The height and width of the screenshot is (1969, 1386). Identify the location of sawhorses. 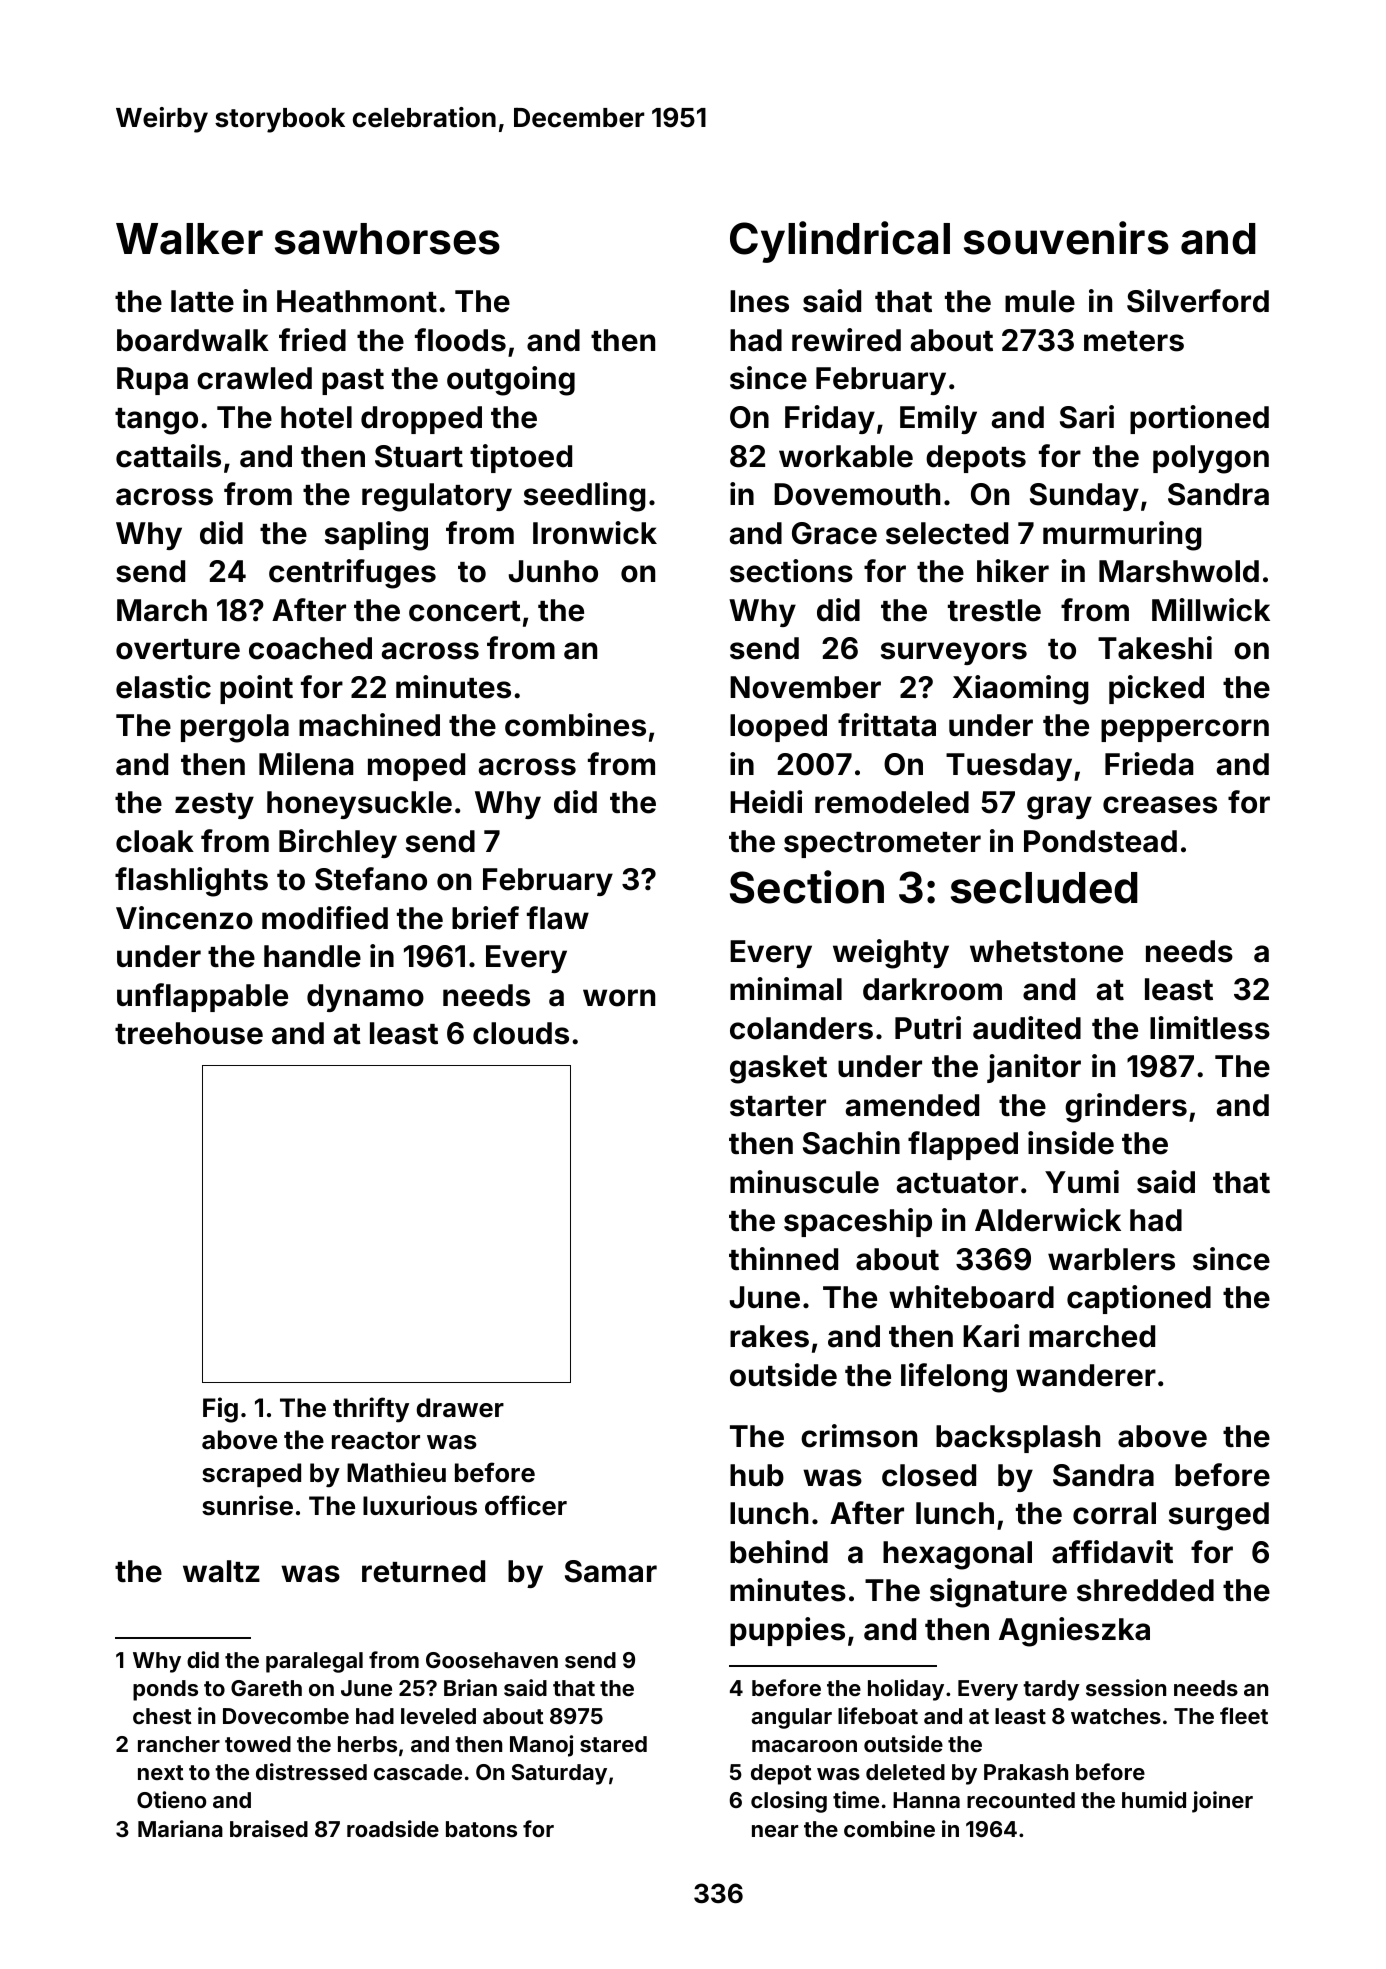
(387, 239).
